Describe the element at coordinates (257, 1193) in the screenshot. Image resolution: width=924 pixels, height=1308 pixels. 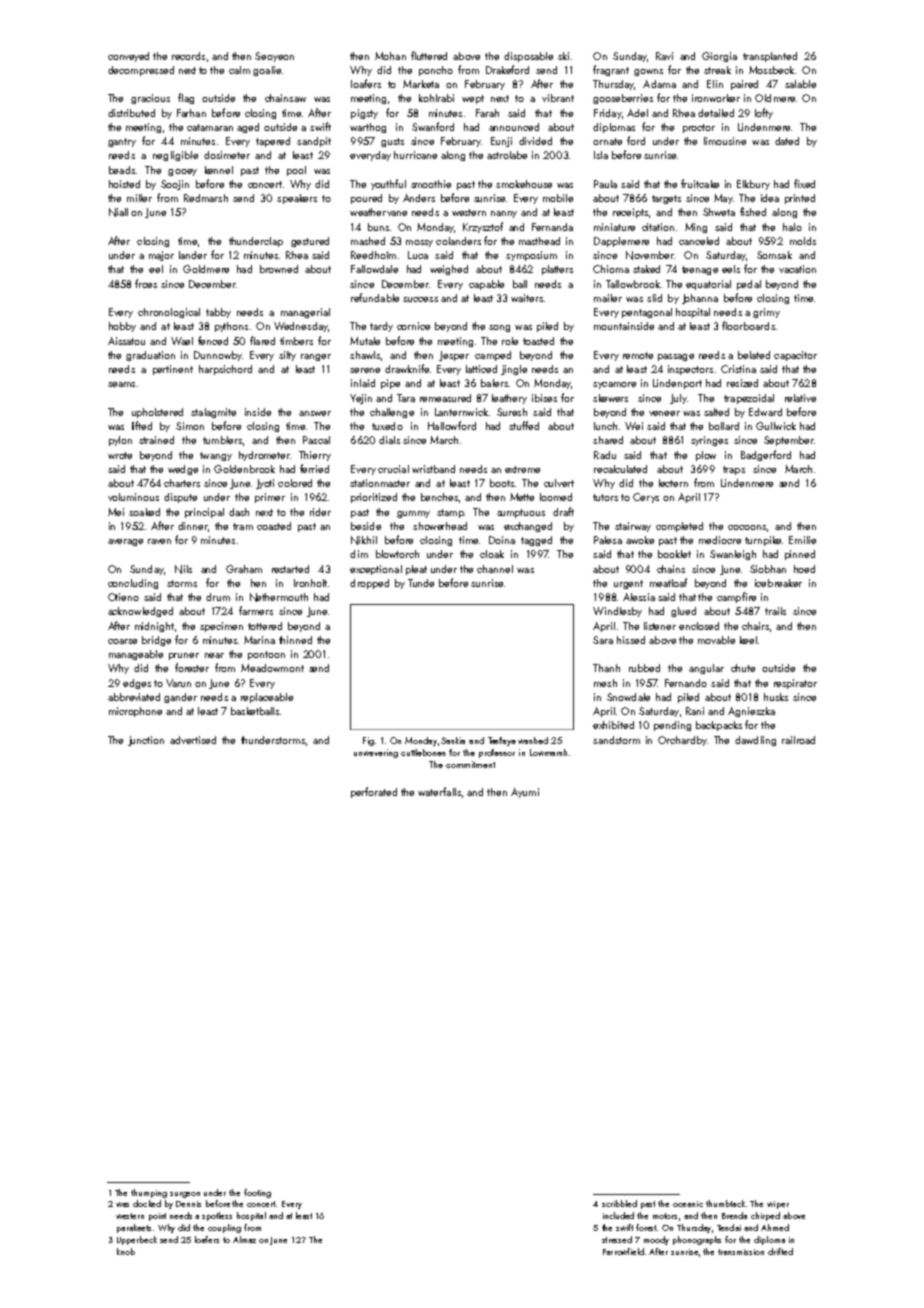
I see `footing` at that location.
